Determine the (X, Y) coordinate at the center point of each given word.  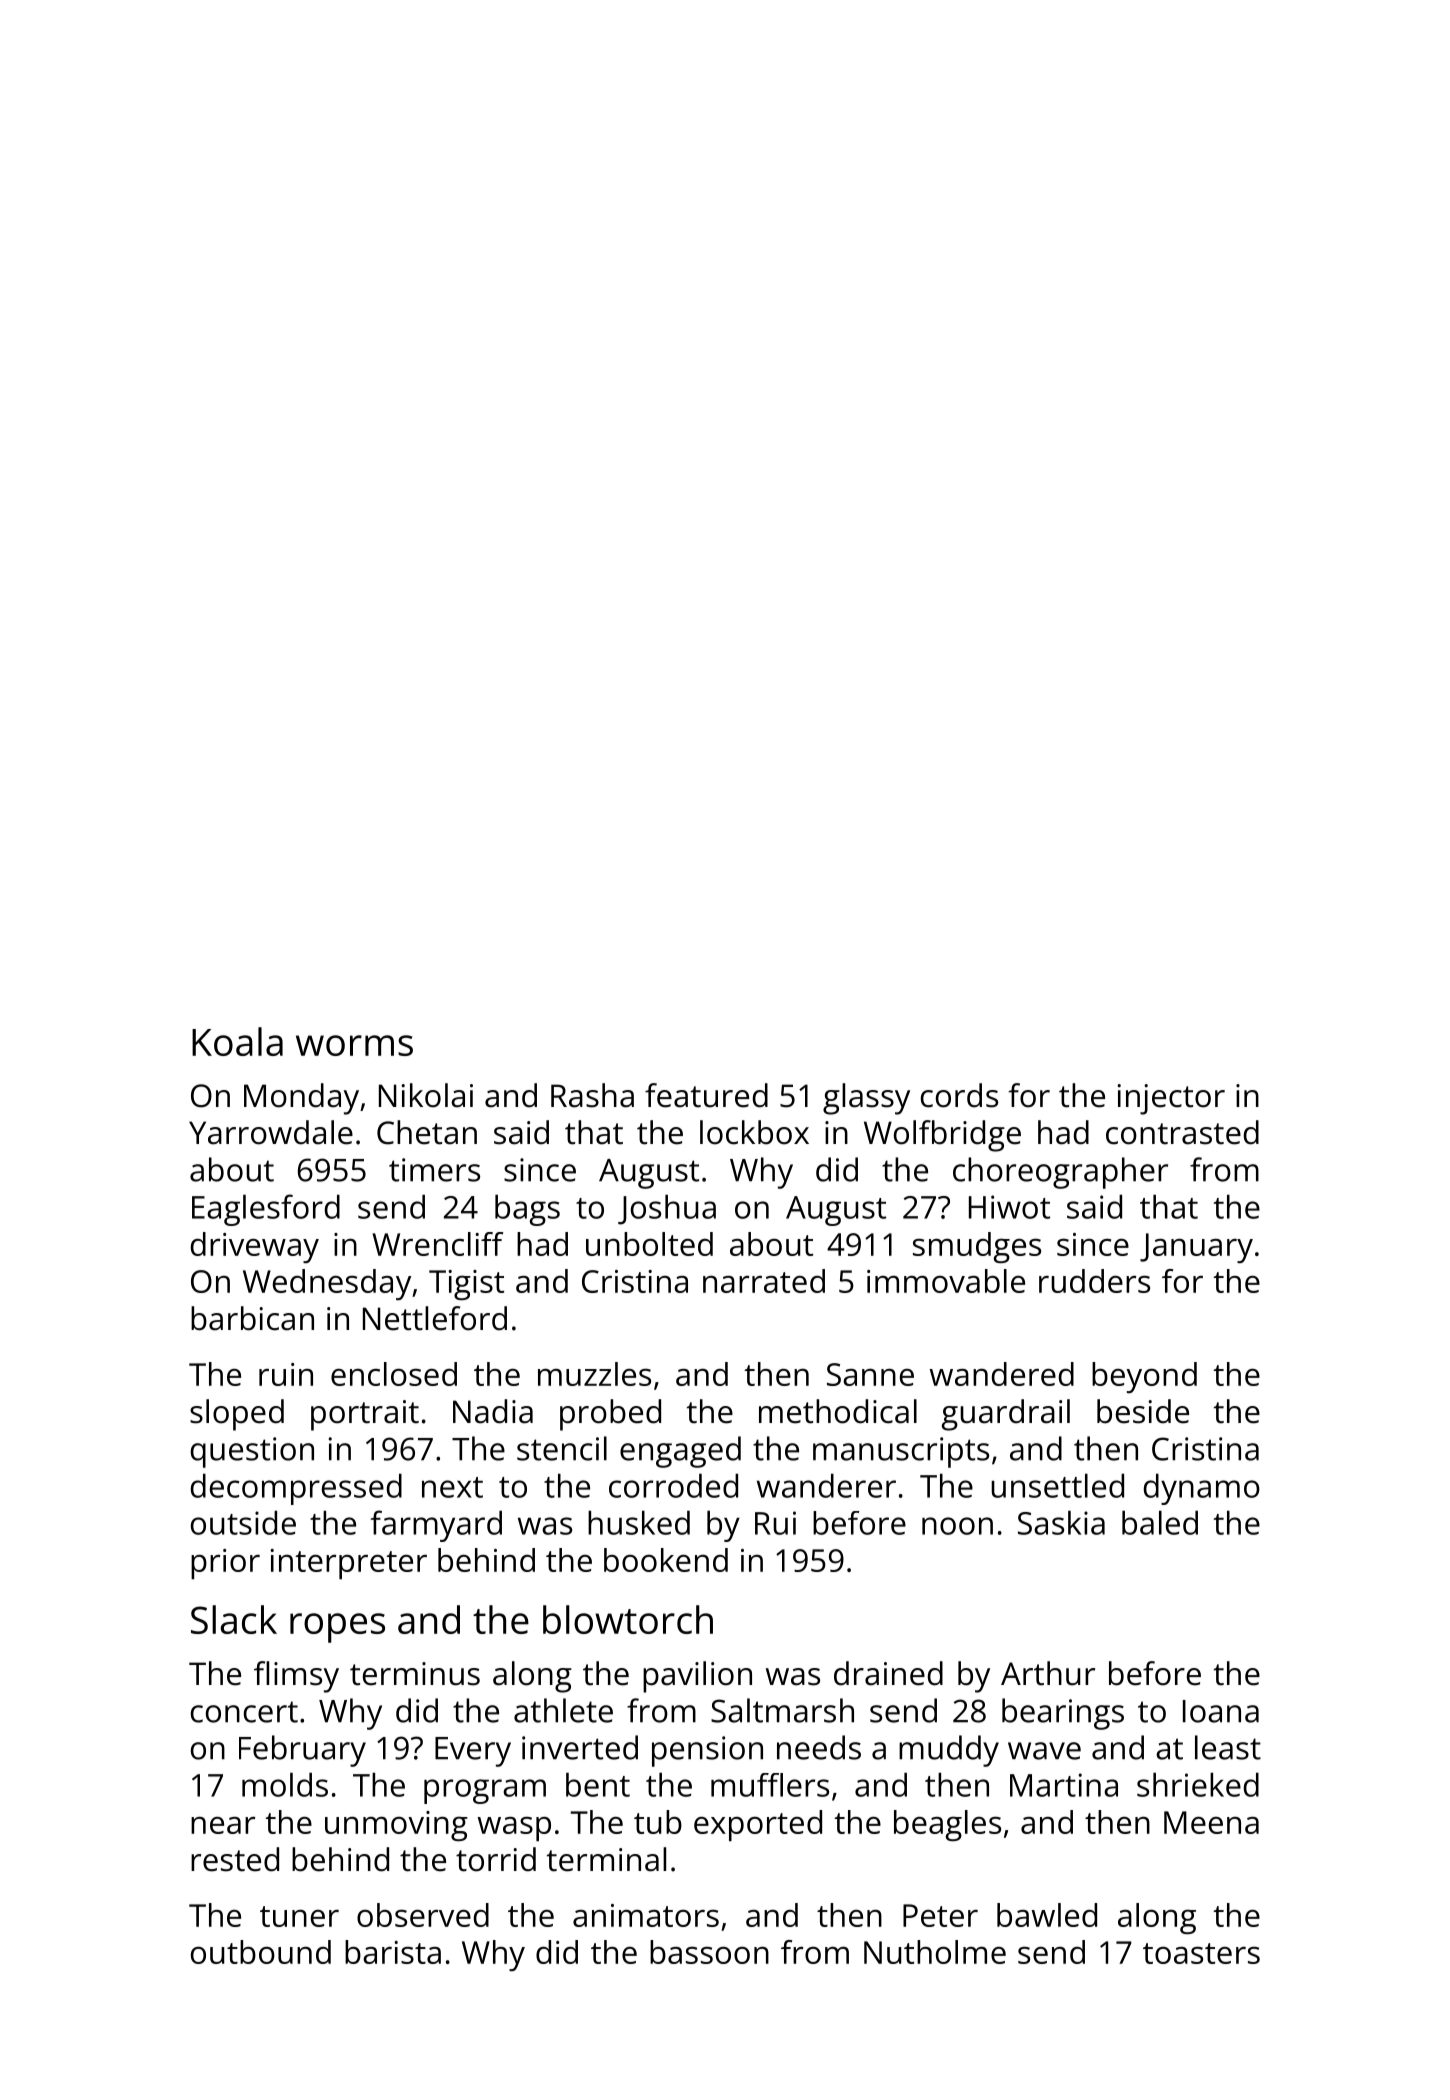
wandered (1001, 1374)
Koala (237, 1041)
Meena (1211, 1822)
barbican (252, 1318)
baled (1160, 1522)
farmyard (436, 1526)
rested (235, 1859)
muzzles (594, 1374)
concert (244, 1712)
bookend (666, 1560)
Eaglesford (266, 1210)
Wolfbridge (942, 1136)
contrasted (1182, 1132)
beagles (947, 1825)
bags (527, 1210)
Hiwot (1009, 1207)
